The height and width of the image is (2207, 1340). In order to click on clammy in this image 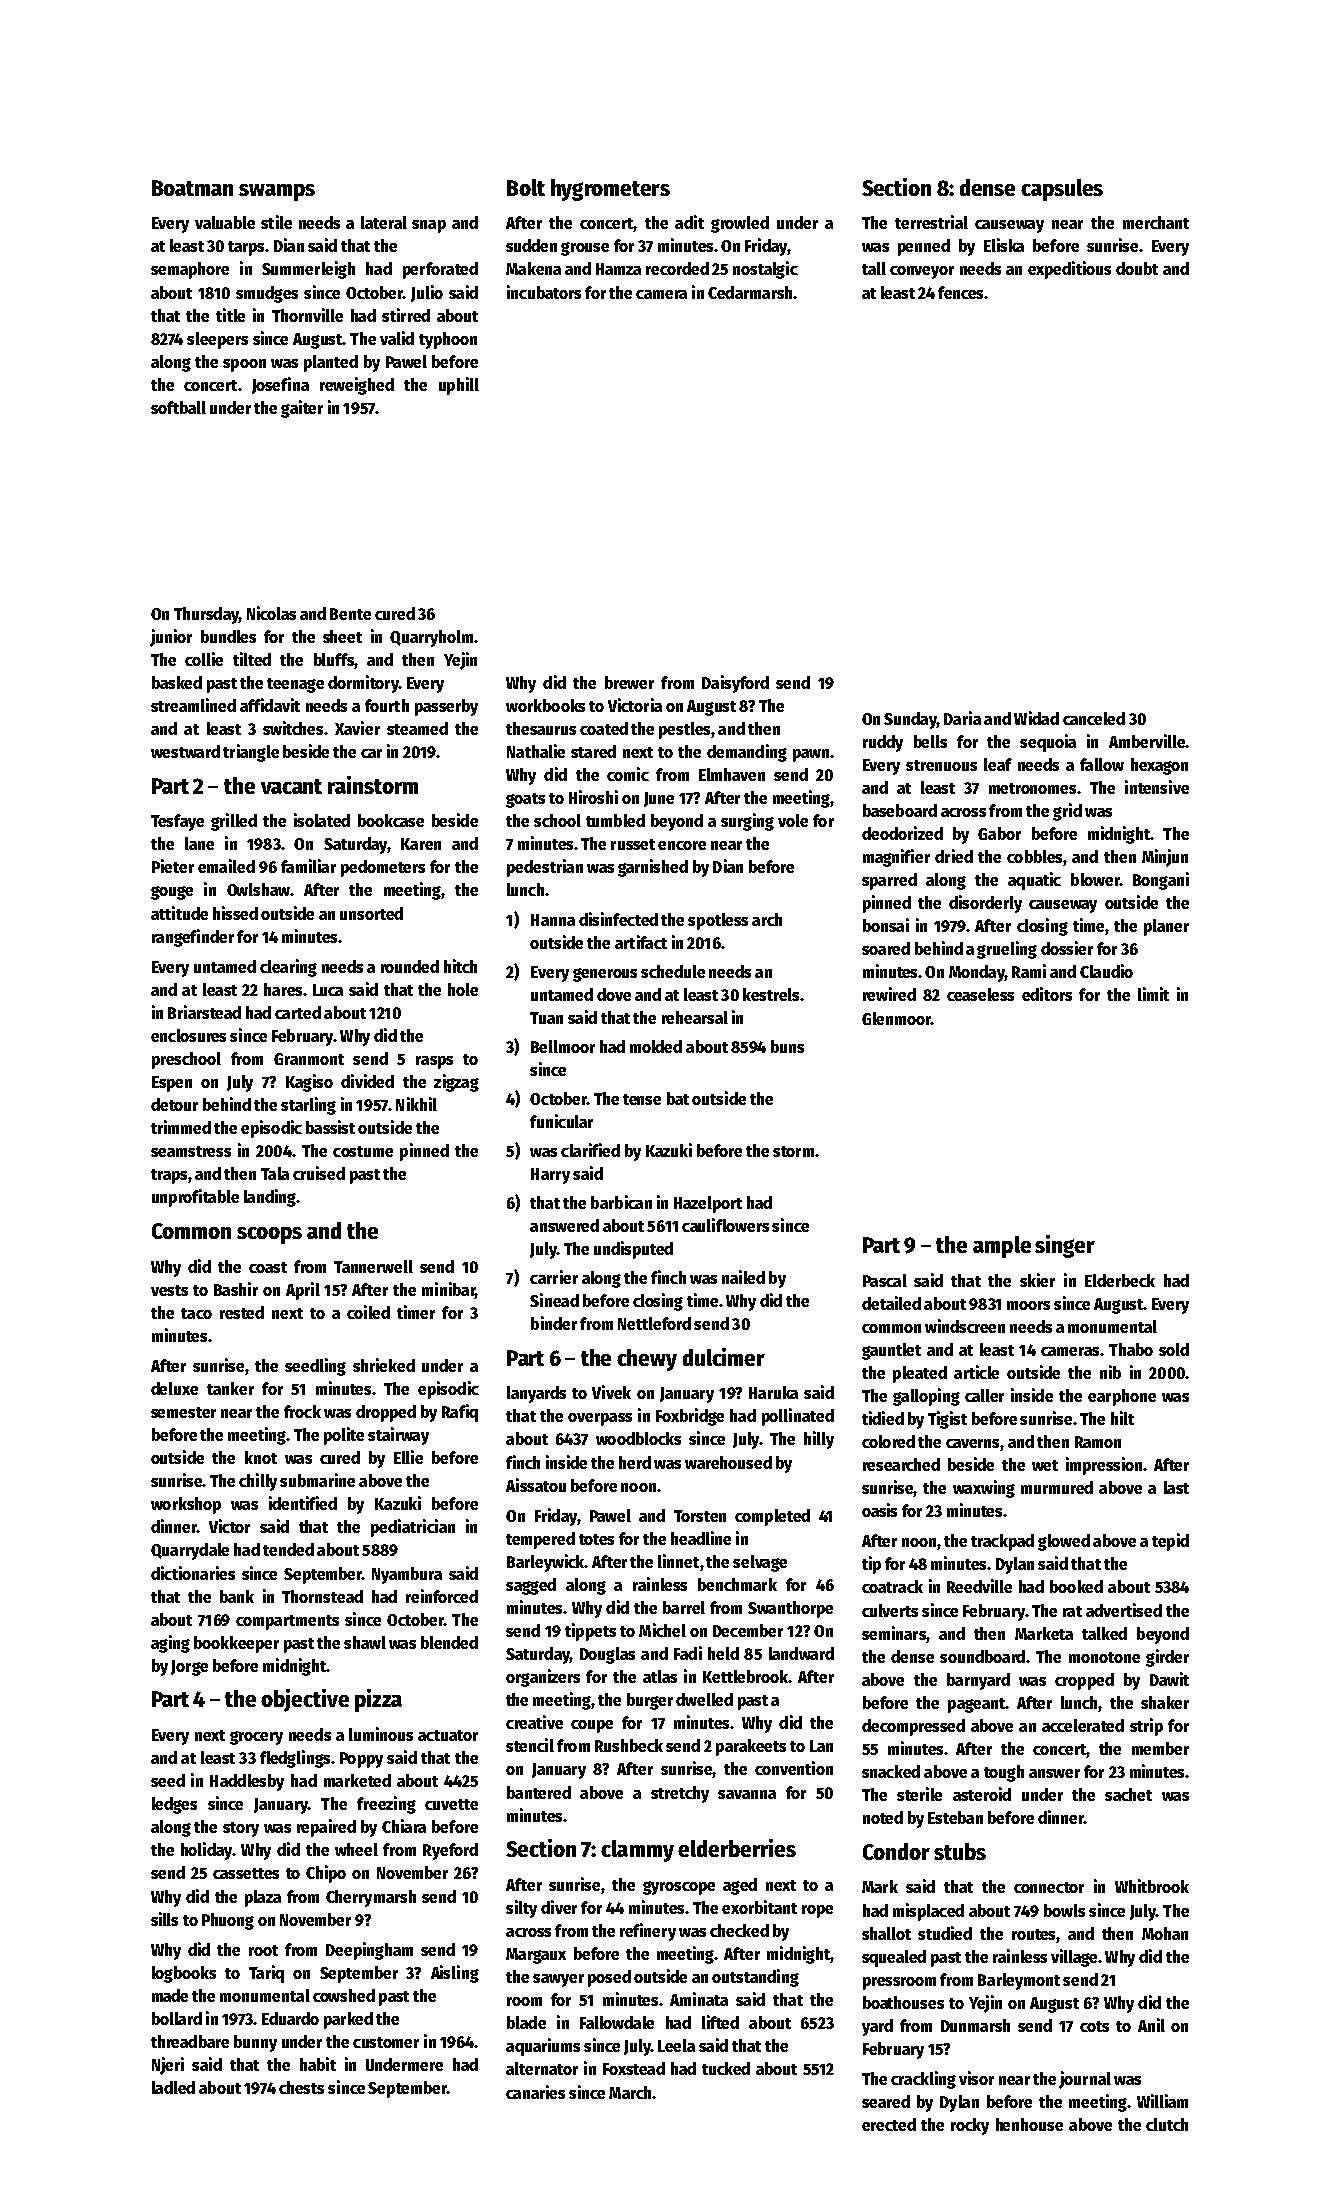, I will do `click(637, 1851)`.
